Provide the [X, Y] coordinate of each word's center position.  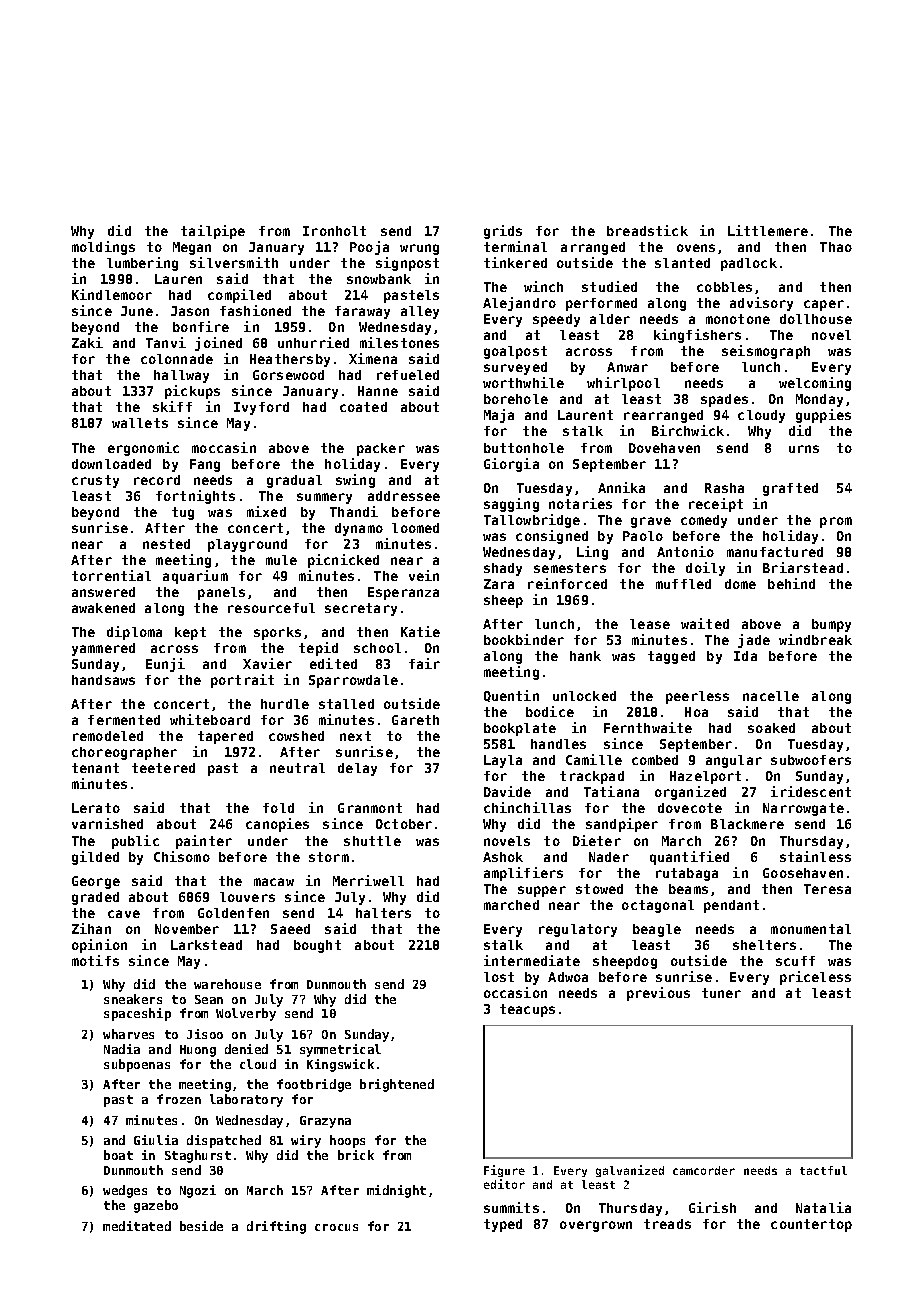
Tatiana [611, 791]
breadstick [647, 230]
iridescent [811, 791]
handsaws [103, 680]
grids [503, 232]
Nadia [122, 1049]
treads [667, 1224]
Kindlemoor [112, 294]
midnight [396, 1191]
